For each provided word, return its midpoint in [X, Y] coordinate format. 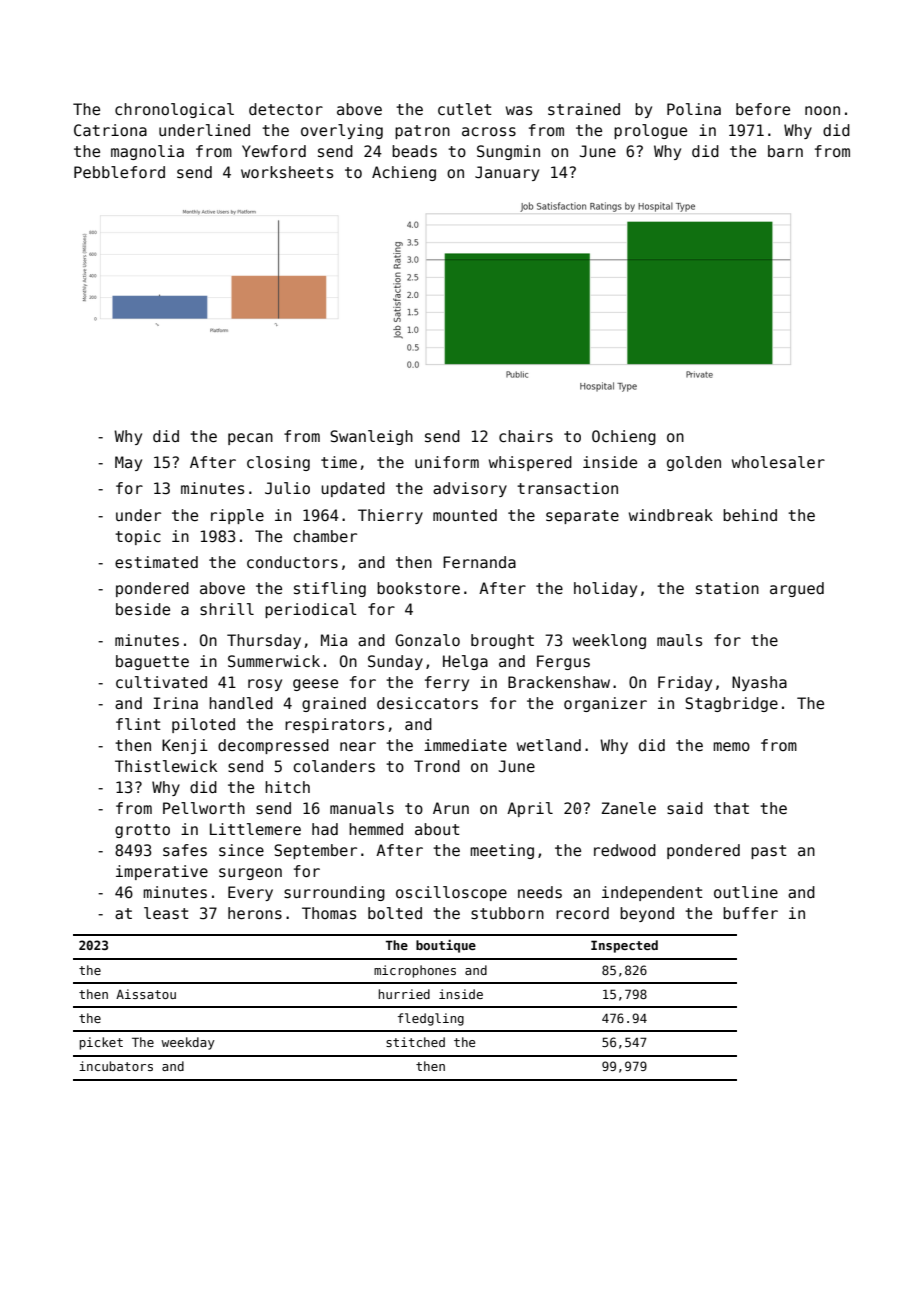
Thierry [390, 516]
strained [584, 109]
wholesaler [778, 462]
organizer [605, 704]
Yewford [274, 151]
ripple [237, 516]
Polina [694, 109]
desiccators [427, 703]
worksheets [287, 172]
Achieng [404, 173]
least [166, 913]
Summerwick [274, 661]
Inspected [624, 946]
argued [797, 589]
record [582, 913]
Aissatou [146, 994]
